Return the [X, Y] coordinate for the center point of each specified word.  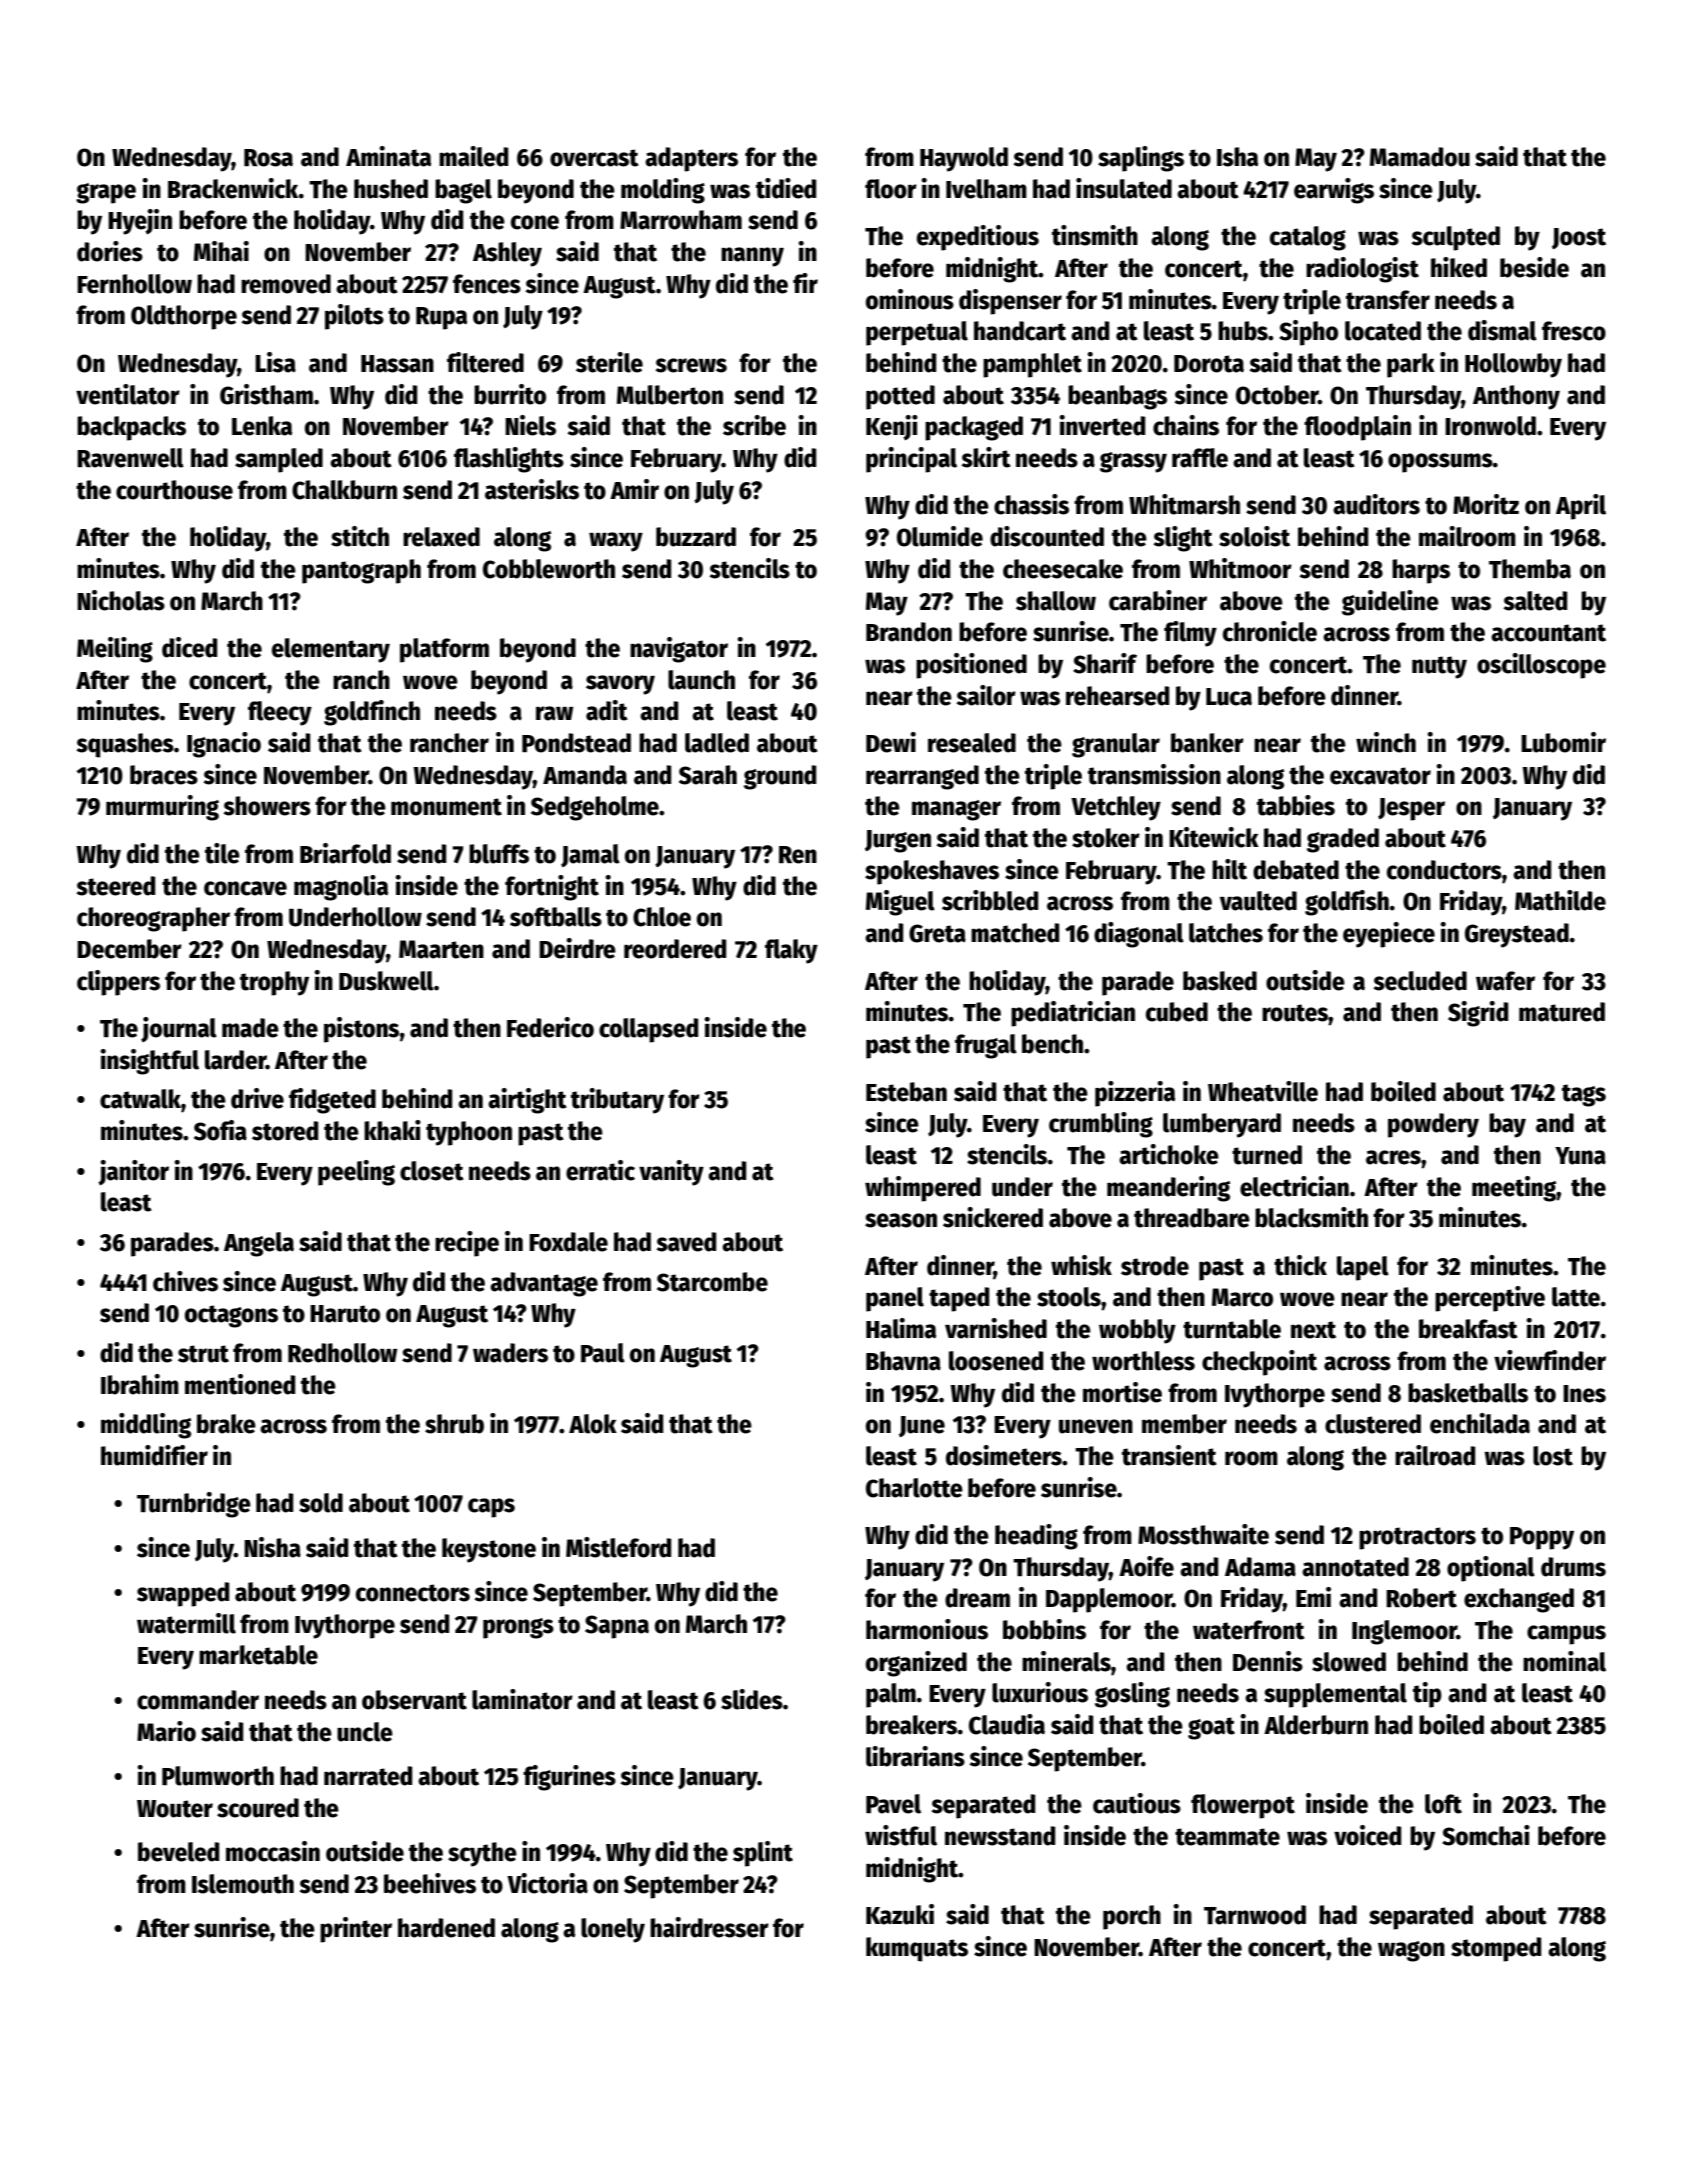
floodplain [1357, 428]
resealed [972, 743]
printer [356, 1930]
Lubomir [1563, 742]
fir [805, 283]
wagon [1411, 1951]
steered [115, 886]
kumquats [917, 1949]
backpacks [131, 428]
